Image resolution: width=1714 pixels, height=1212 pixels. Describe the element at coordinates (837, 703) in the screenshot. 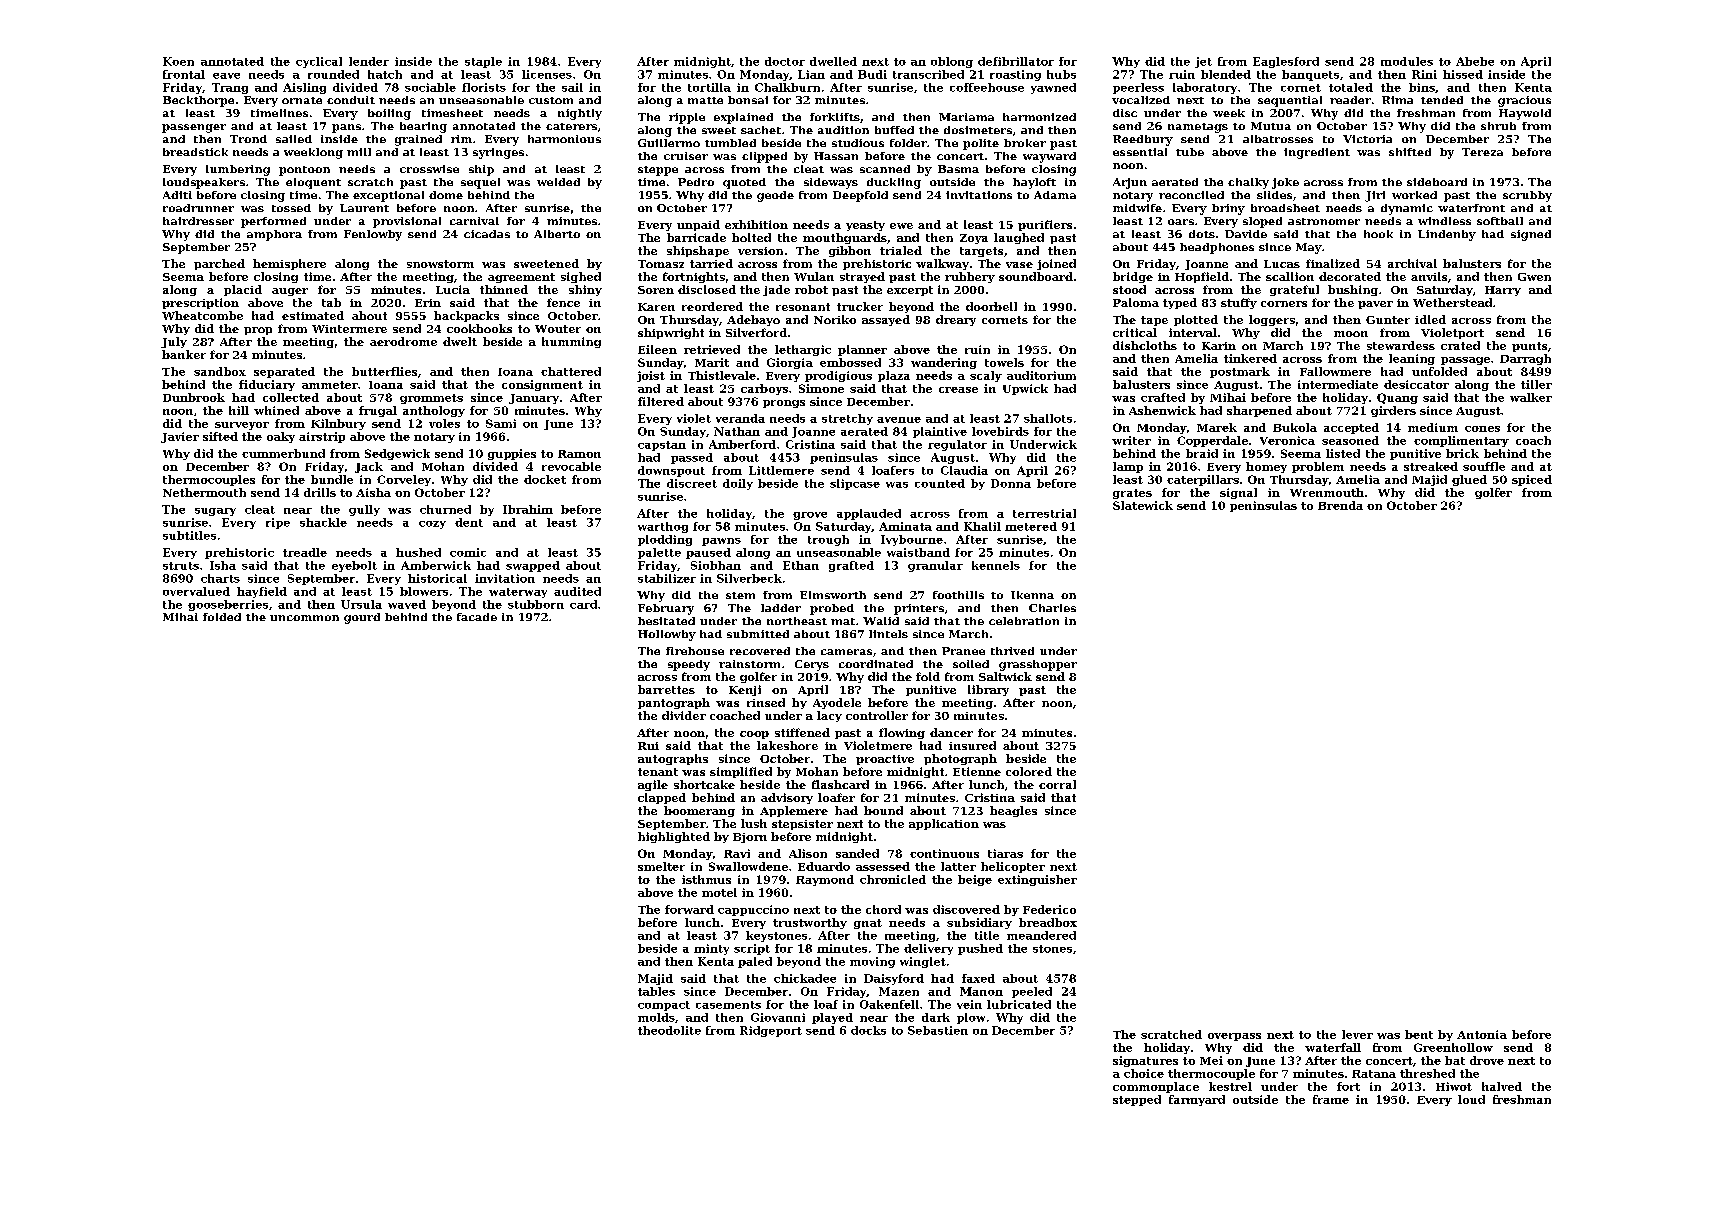

I see `Ayodele` at that location.
